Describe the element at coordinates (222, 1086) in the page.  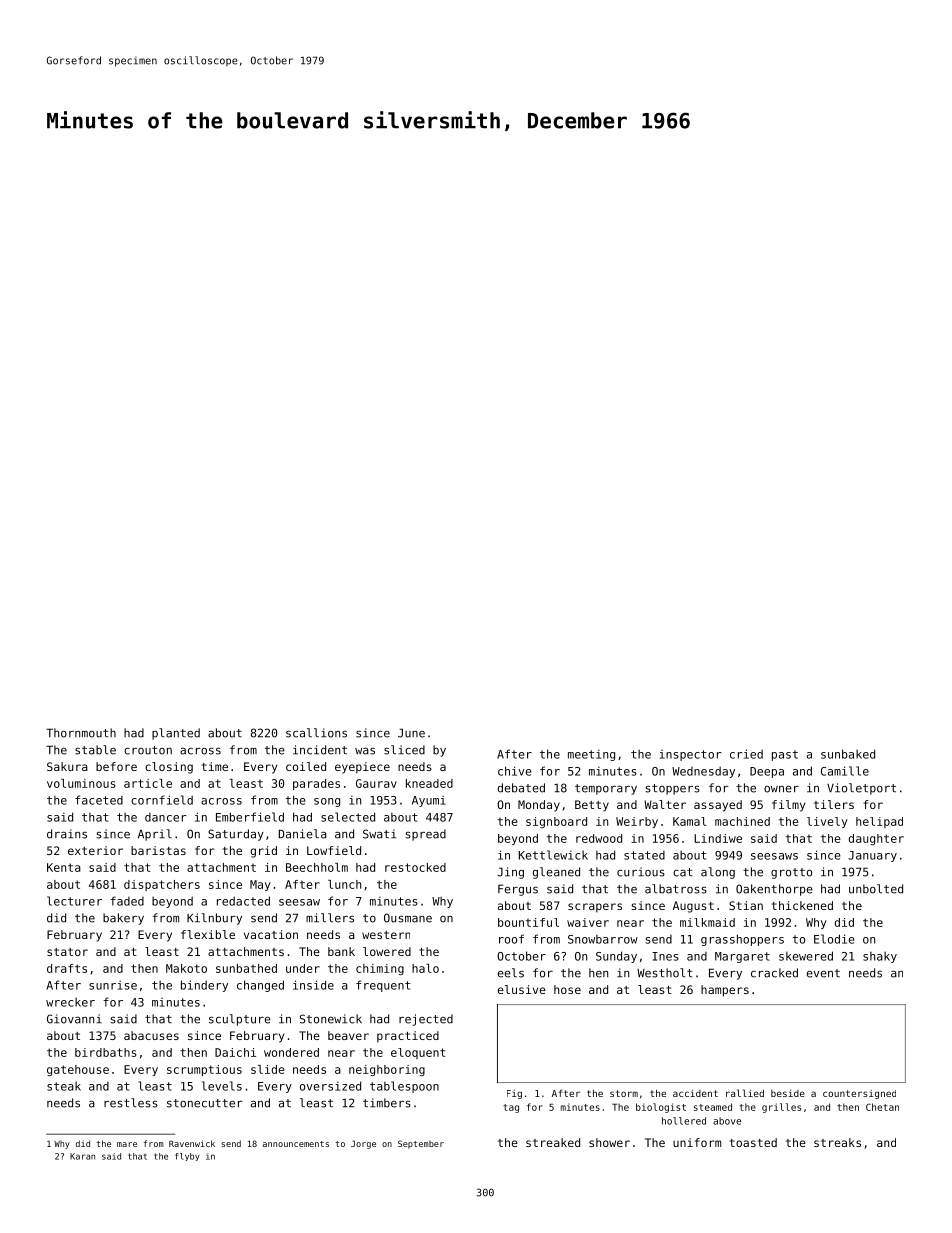
I see `levels` at that location.
